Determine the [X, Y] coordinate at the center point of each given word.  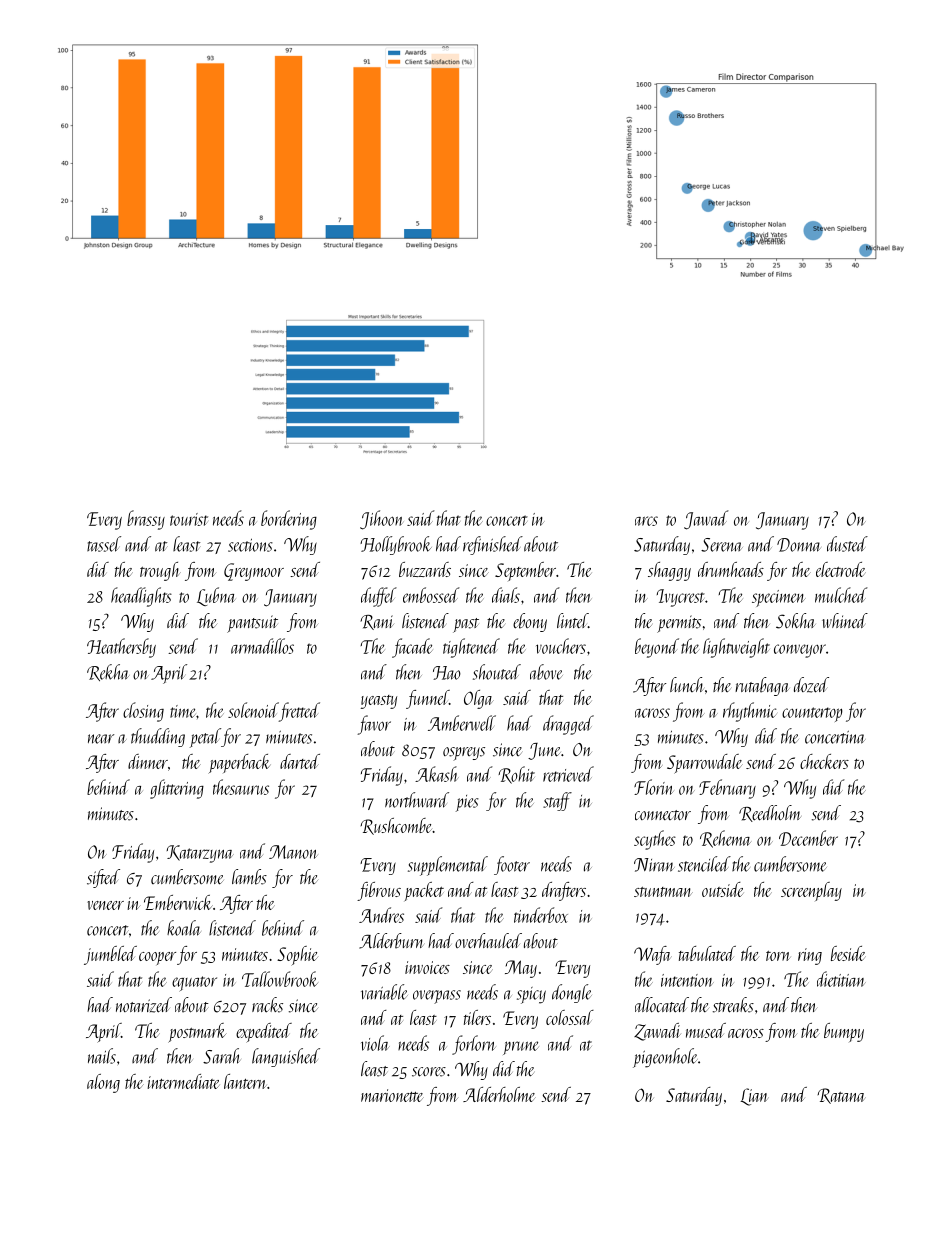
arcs [646, 521]
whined [845, 620]
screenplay [811, 891]
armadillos [262, 646]
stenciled [704, 864]
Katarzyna [200, 854]
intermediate [183, 1081]
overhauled [488, 941]
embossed [431, 595]
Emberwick [178, 902]
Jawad [706, 520]
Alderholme [499, 1094]
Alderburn [391, 941]
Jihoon [381, 520]
